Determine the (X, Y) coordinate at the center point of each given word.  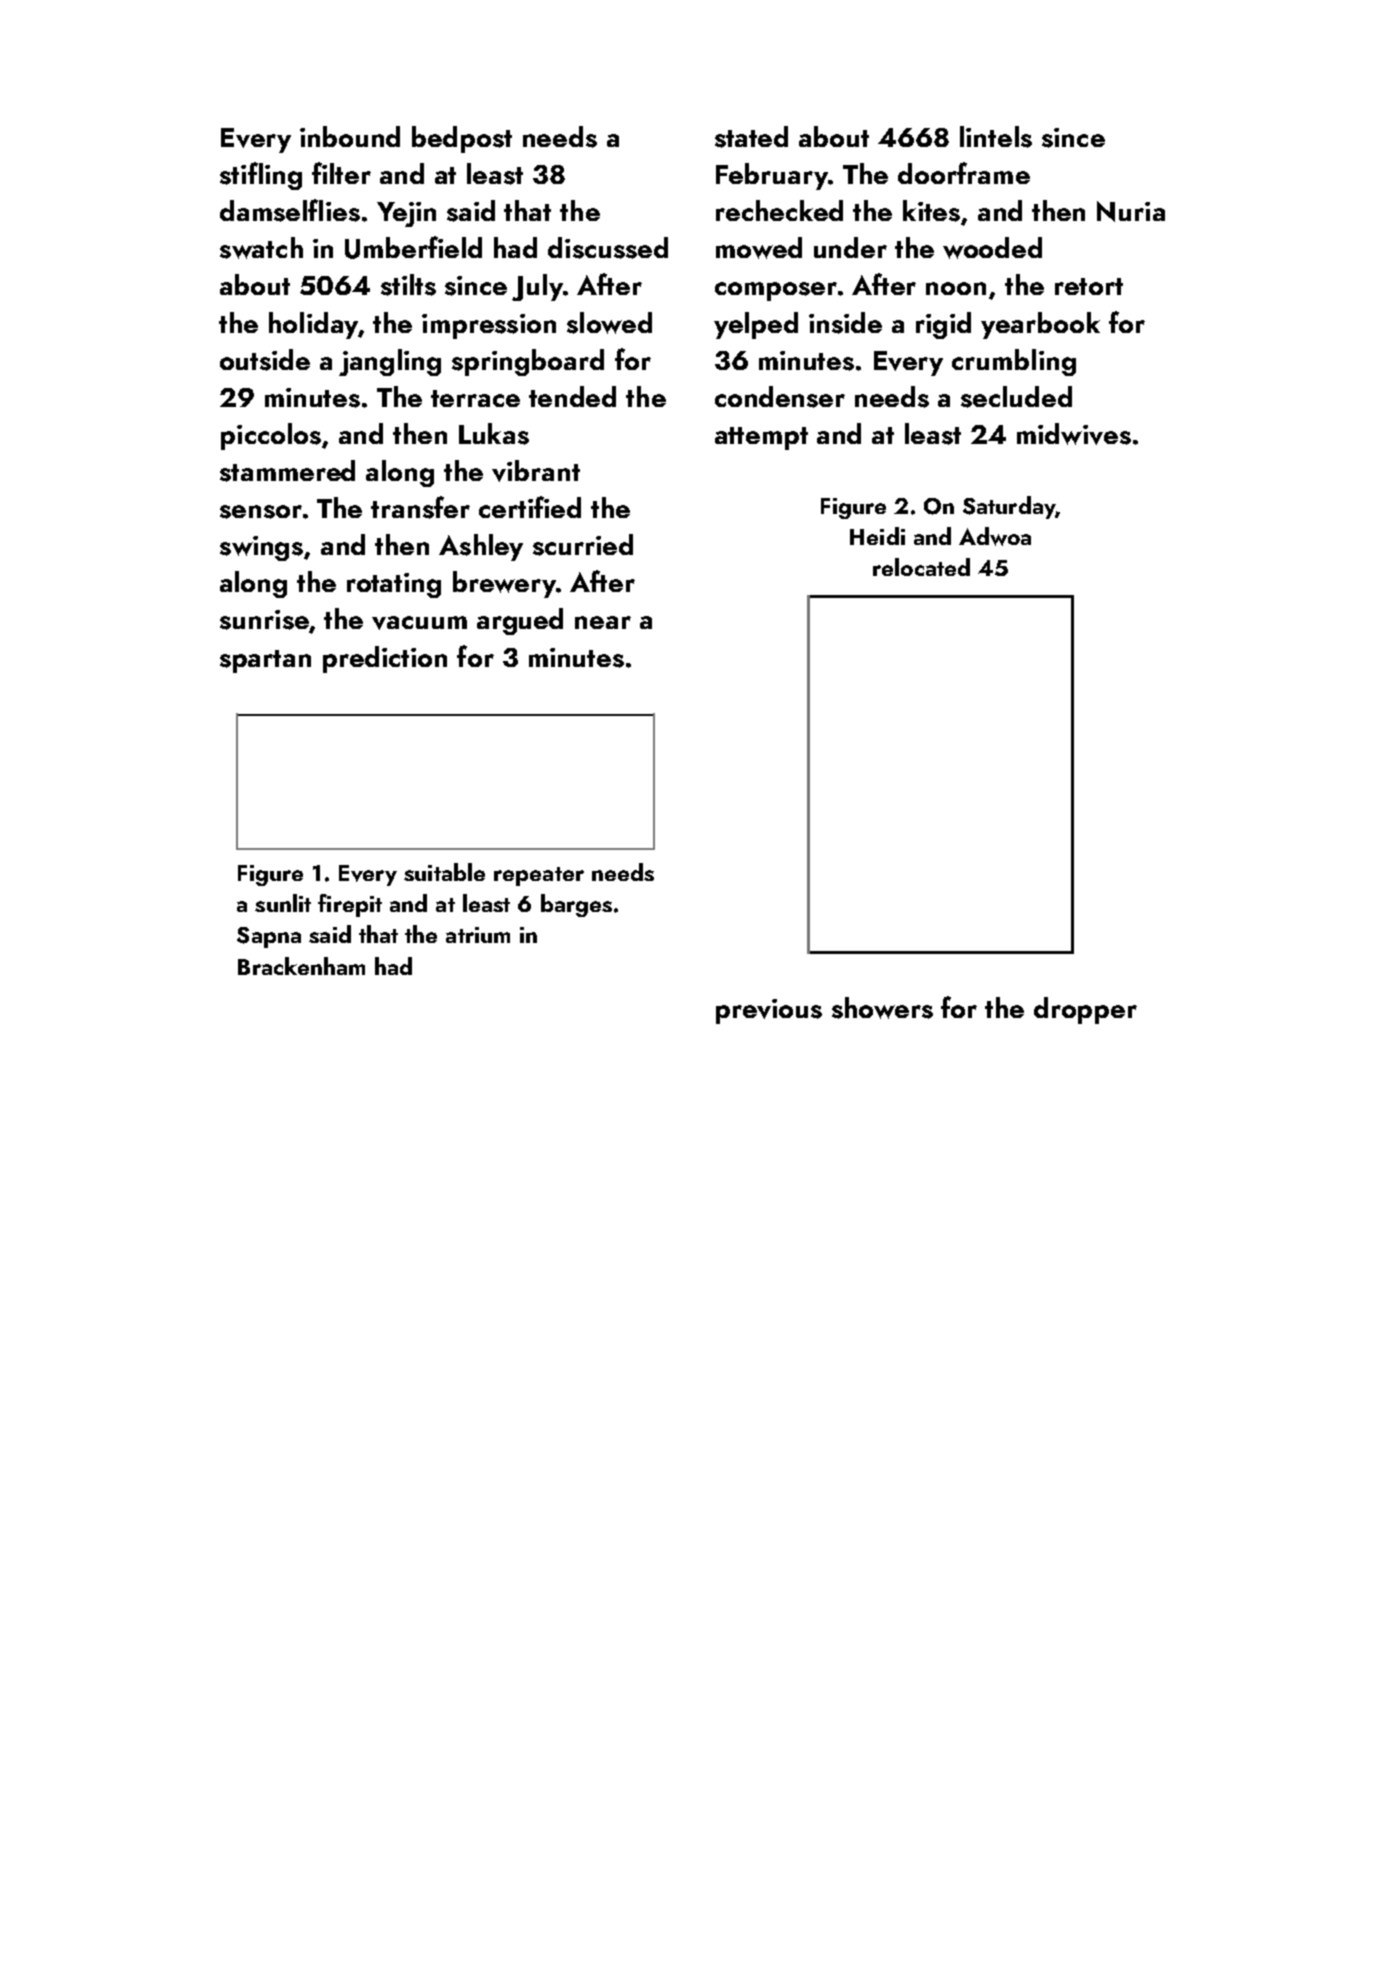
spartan (265, 661)
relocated (921, 567)
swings (261, 548)
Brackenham (301, 966)
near (603, 622)
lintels (996, 137)
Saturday (1009, 507)
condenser (780, 397)
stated (751, 137)
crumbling (1014, 362)
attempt (761, 438)
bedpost (462, 139)
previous (769, 1011)
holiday (313, 325)
